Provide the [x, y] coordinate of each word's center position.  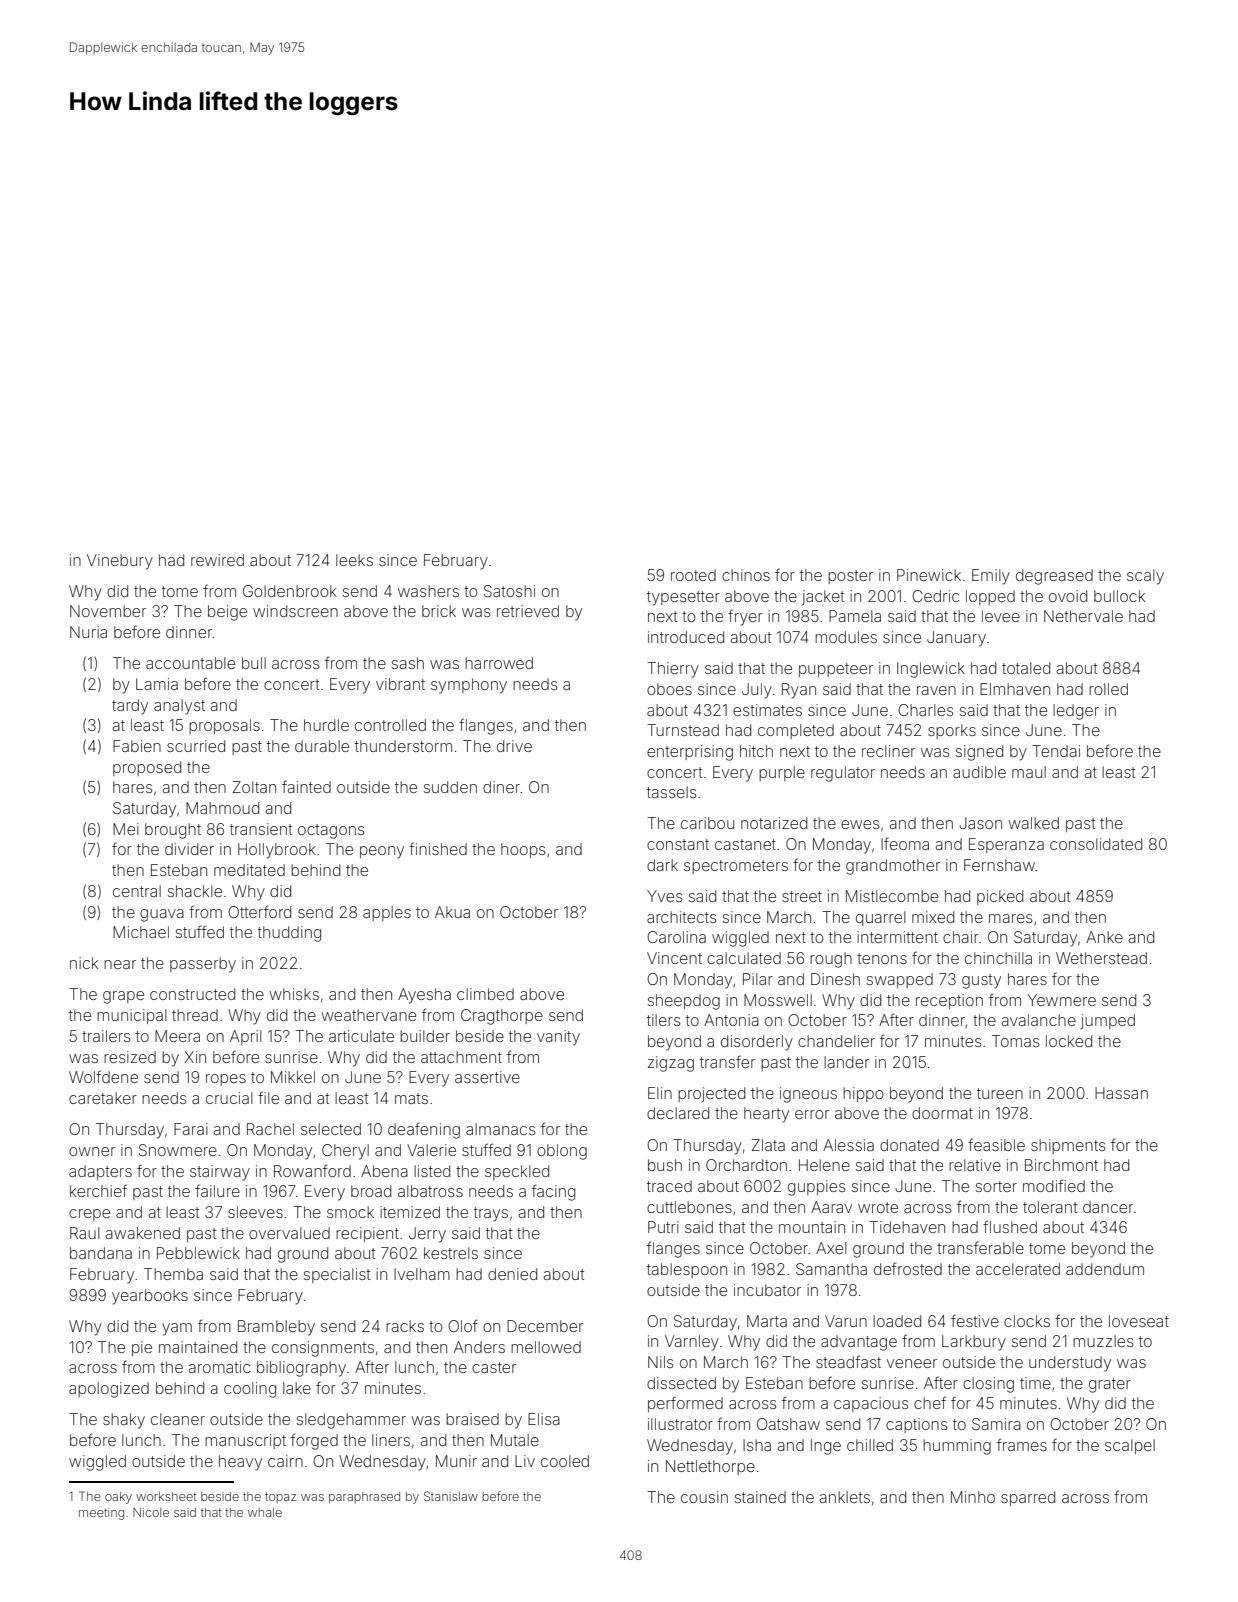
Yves [664, 896]
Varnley [692, 1343]
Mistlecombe [892, 896]
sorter [996, 1186]
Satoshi [509, 591]
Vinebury [120, 562]
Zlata [768, 1145]
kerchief [98, 1190]
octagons [331, 831]
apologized [109, 1390]
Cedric [935, 596]
